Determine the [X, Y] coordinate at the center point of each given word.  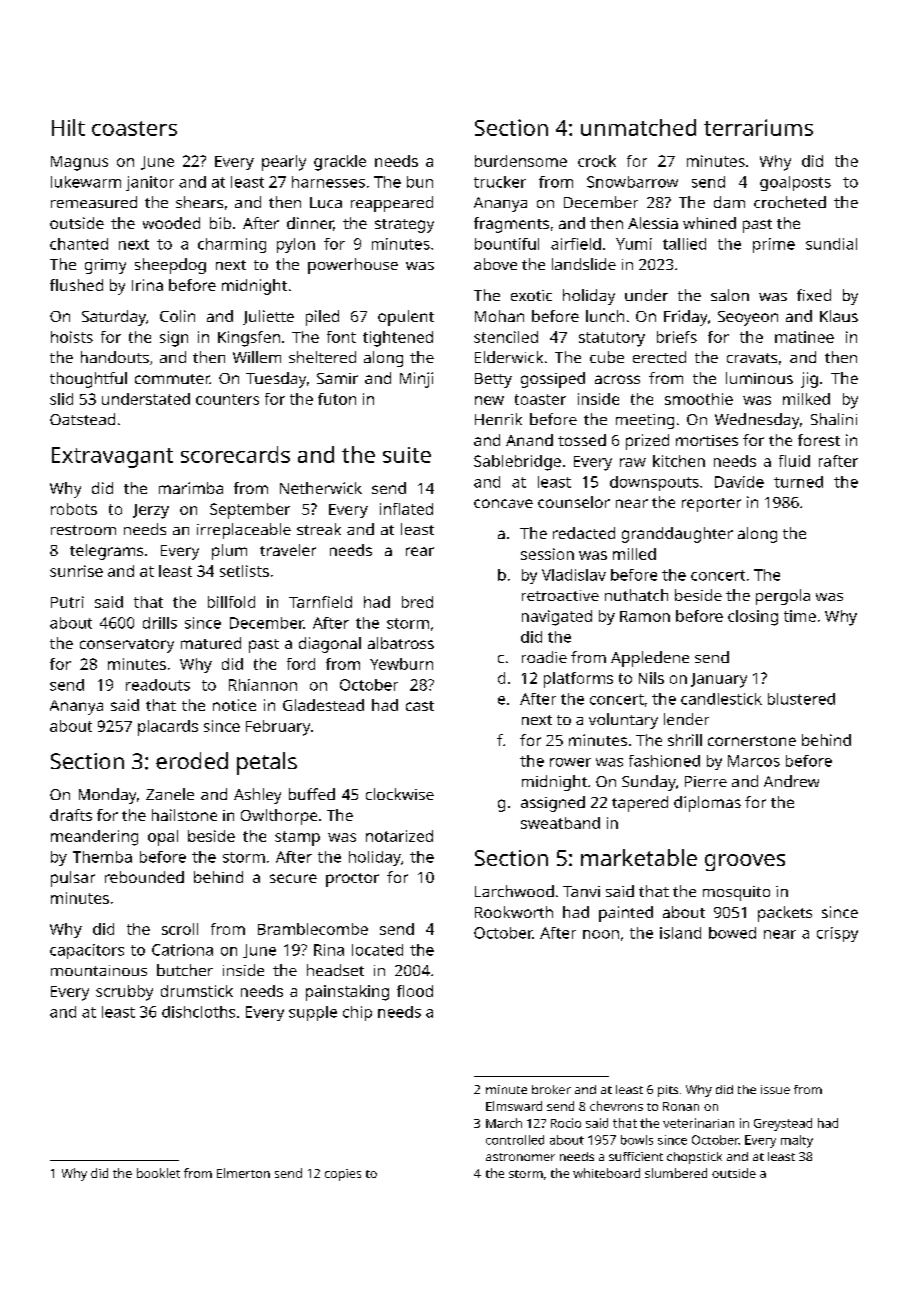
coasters [134, 128]
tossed [582, 440]
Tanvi [581, 891]
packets [785, 914]
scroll [180, 929]
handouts [115, 357]
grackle [340, 163]
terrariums [758, 127]
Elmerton [243, 1173]
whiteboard [606, 1173]
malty [797, 1141]
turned [798, 482]
